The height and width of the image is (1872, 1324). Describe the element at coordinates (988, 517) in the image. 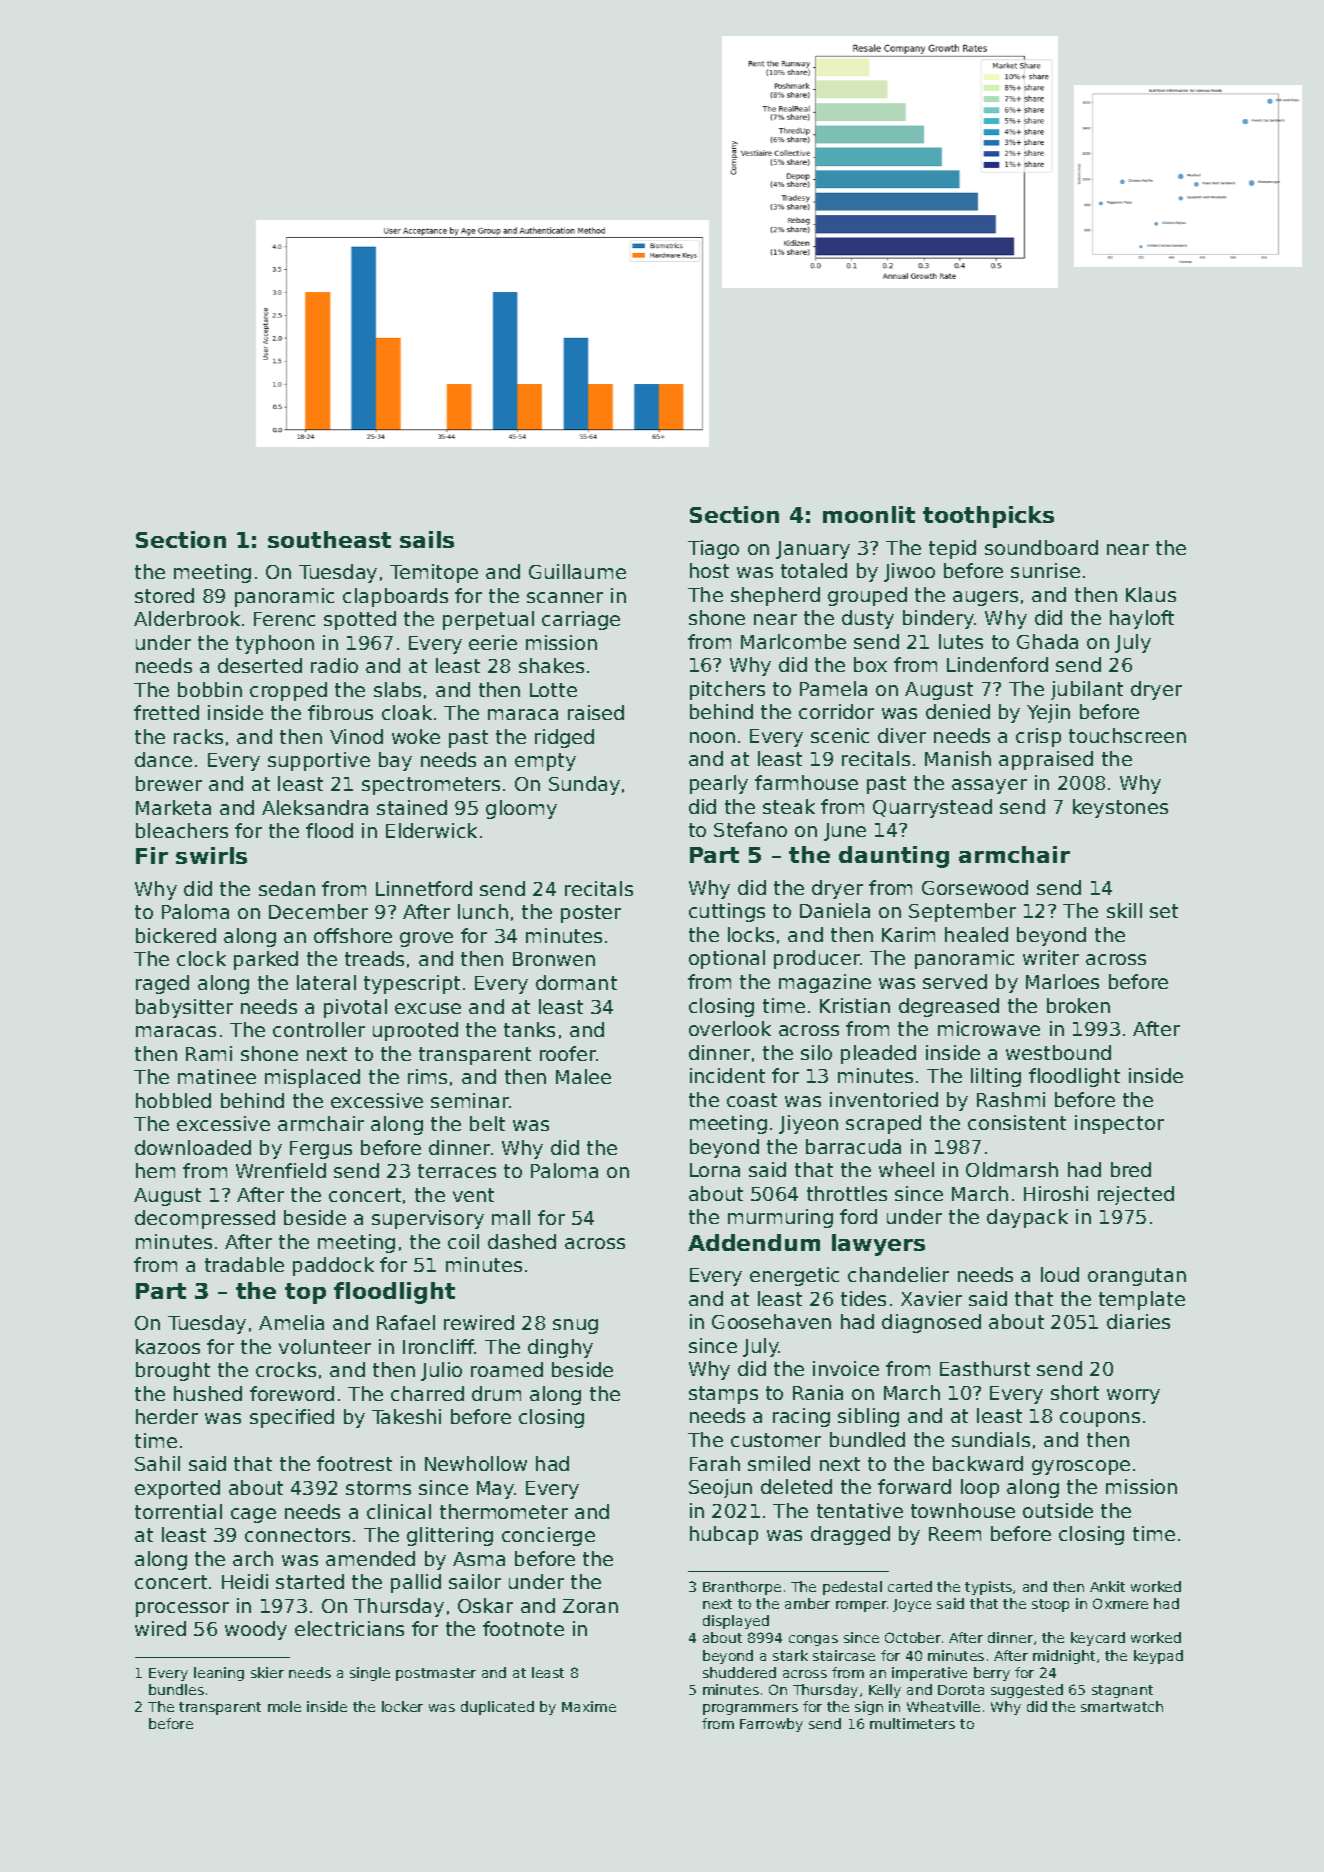

I see `toothpicks` at that location.
